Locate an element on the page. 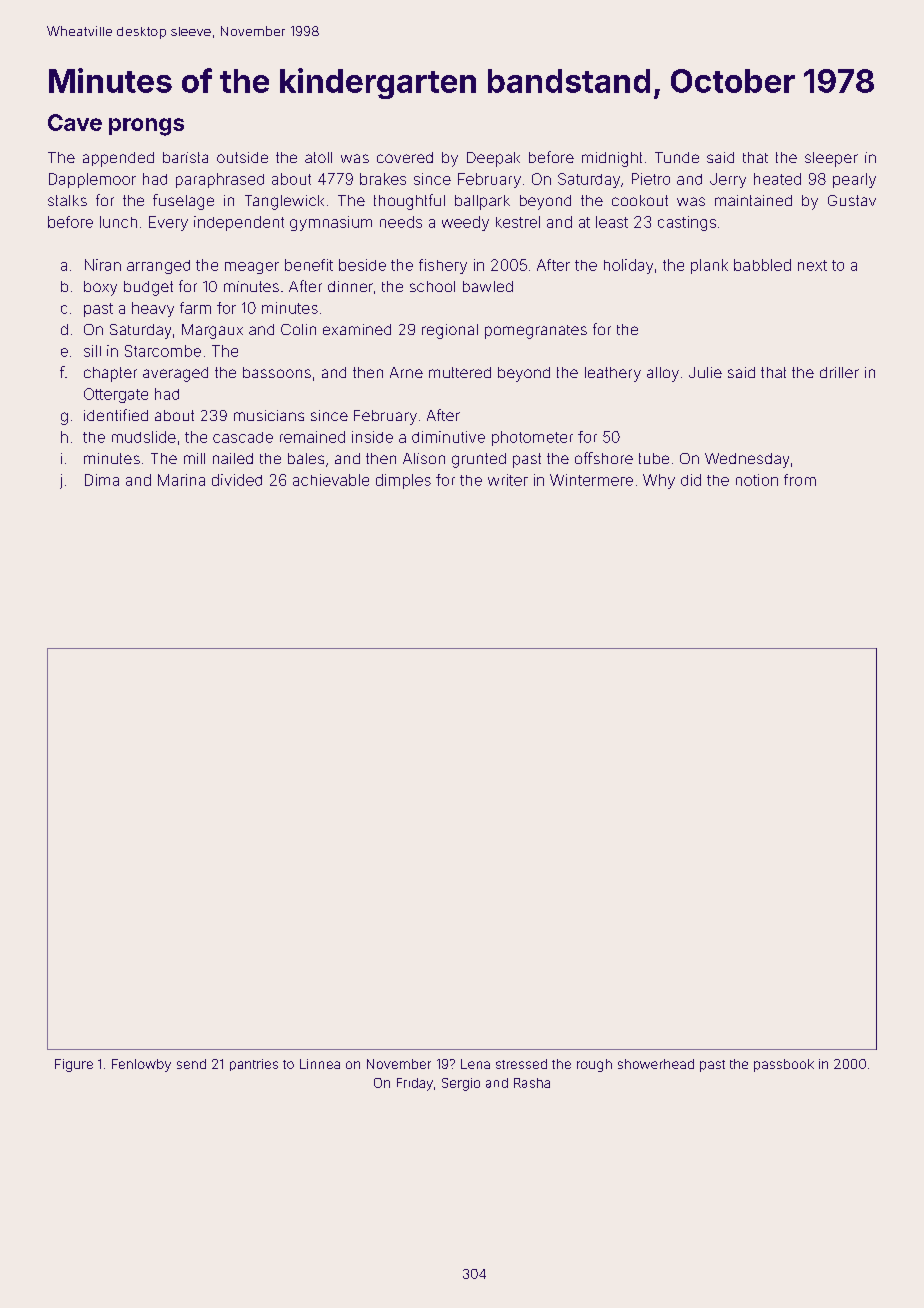  Marina is located at coordinates (181, 480).
